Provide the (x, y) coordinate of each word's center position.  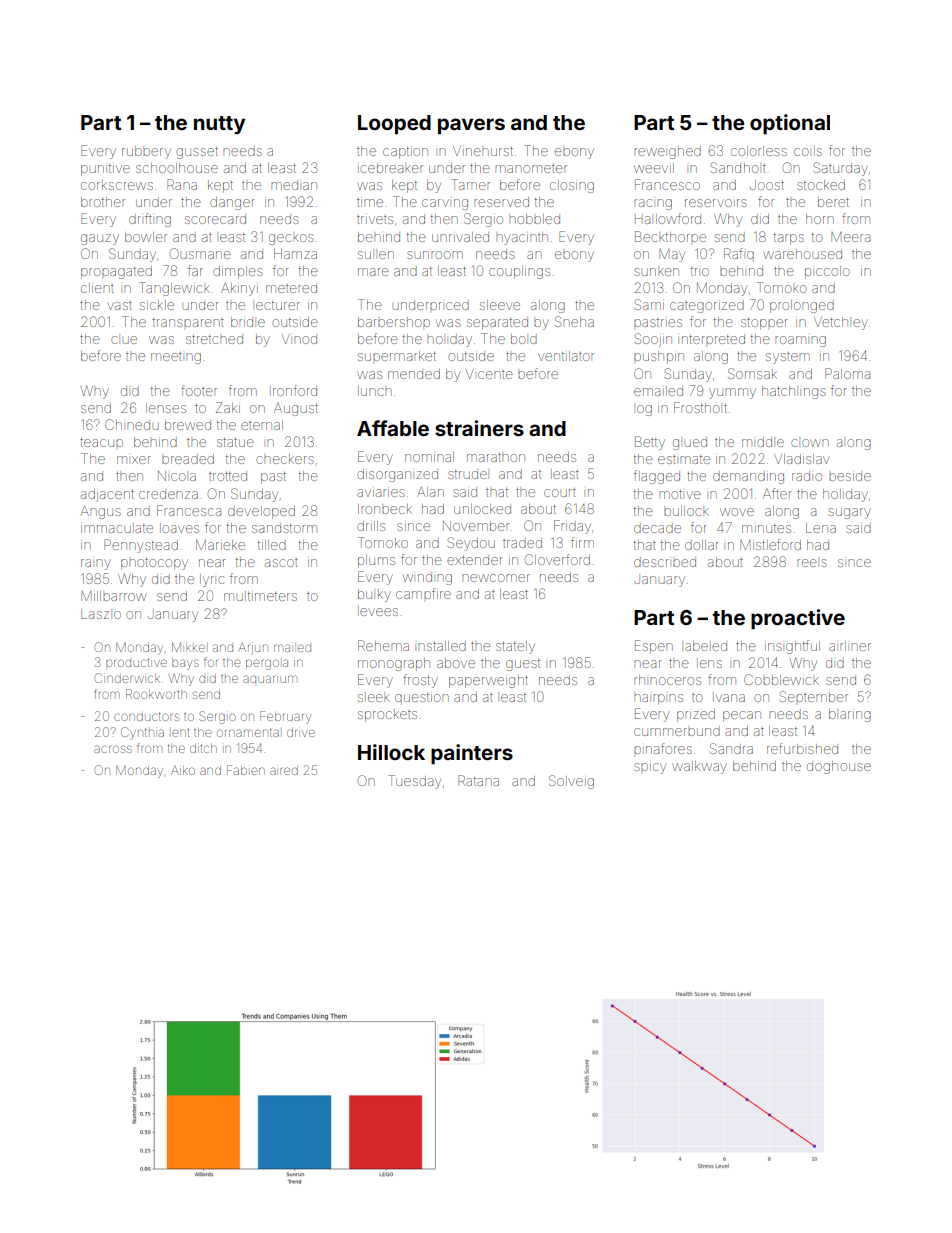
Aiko (183, 770)
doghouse (839, 767)
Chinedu (132, 424)
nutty (219, 125)
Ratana (478, 780)
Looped (394, 124)
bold (524, 339)
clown (810, 443)
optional (790, 124)
